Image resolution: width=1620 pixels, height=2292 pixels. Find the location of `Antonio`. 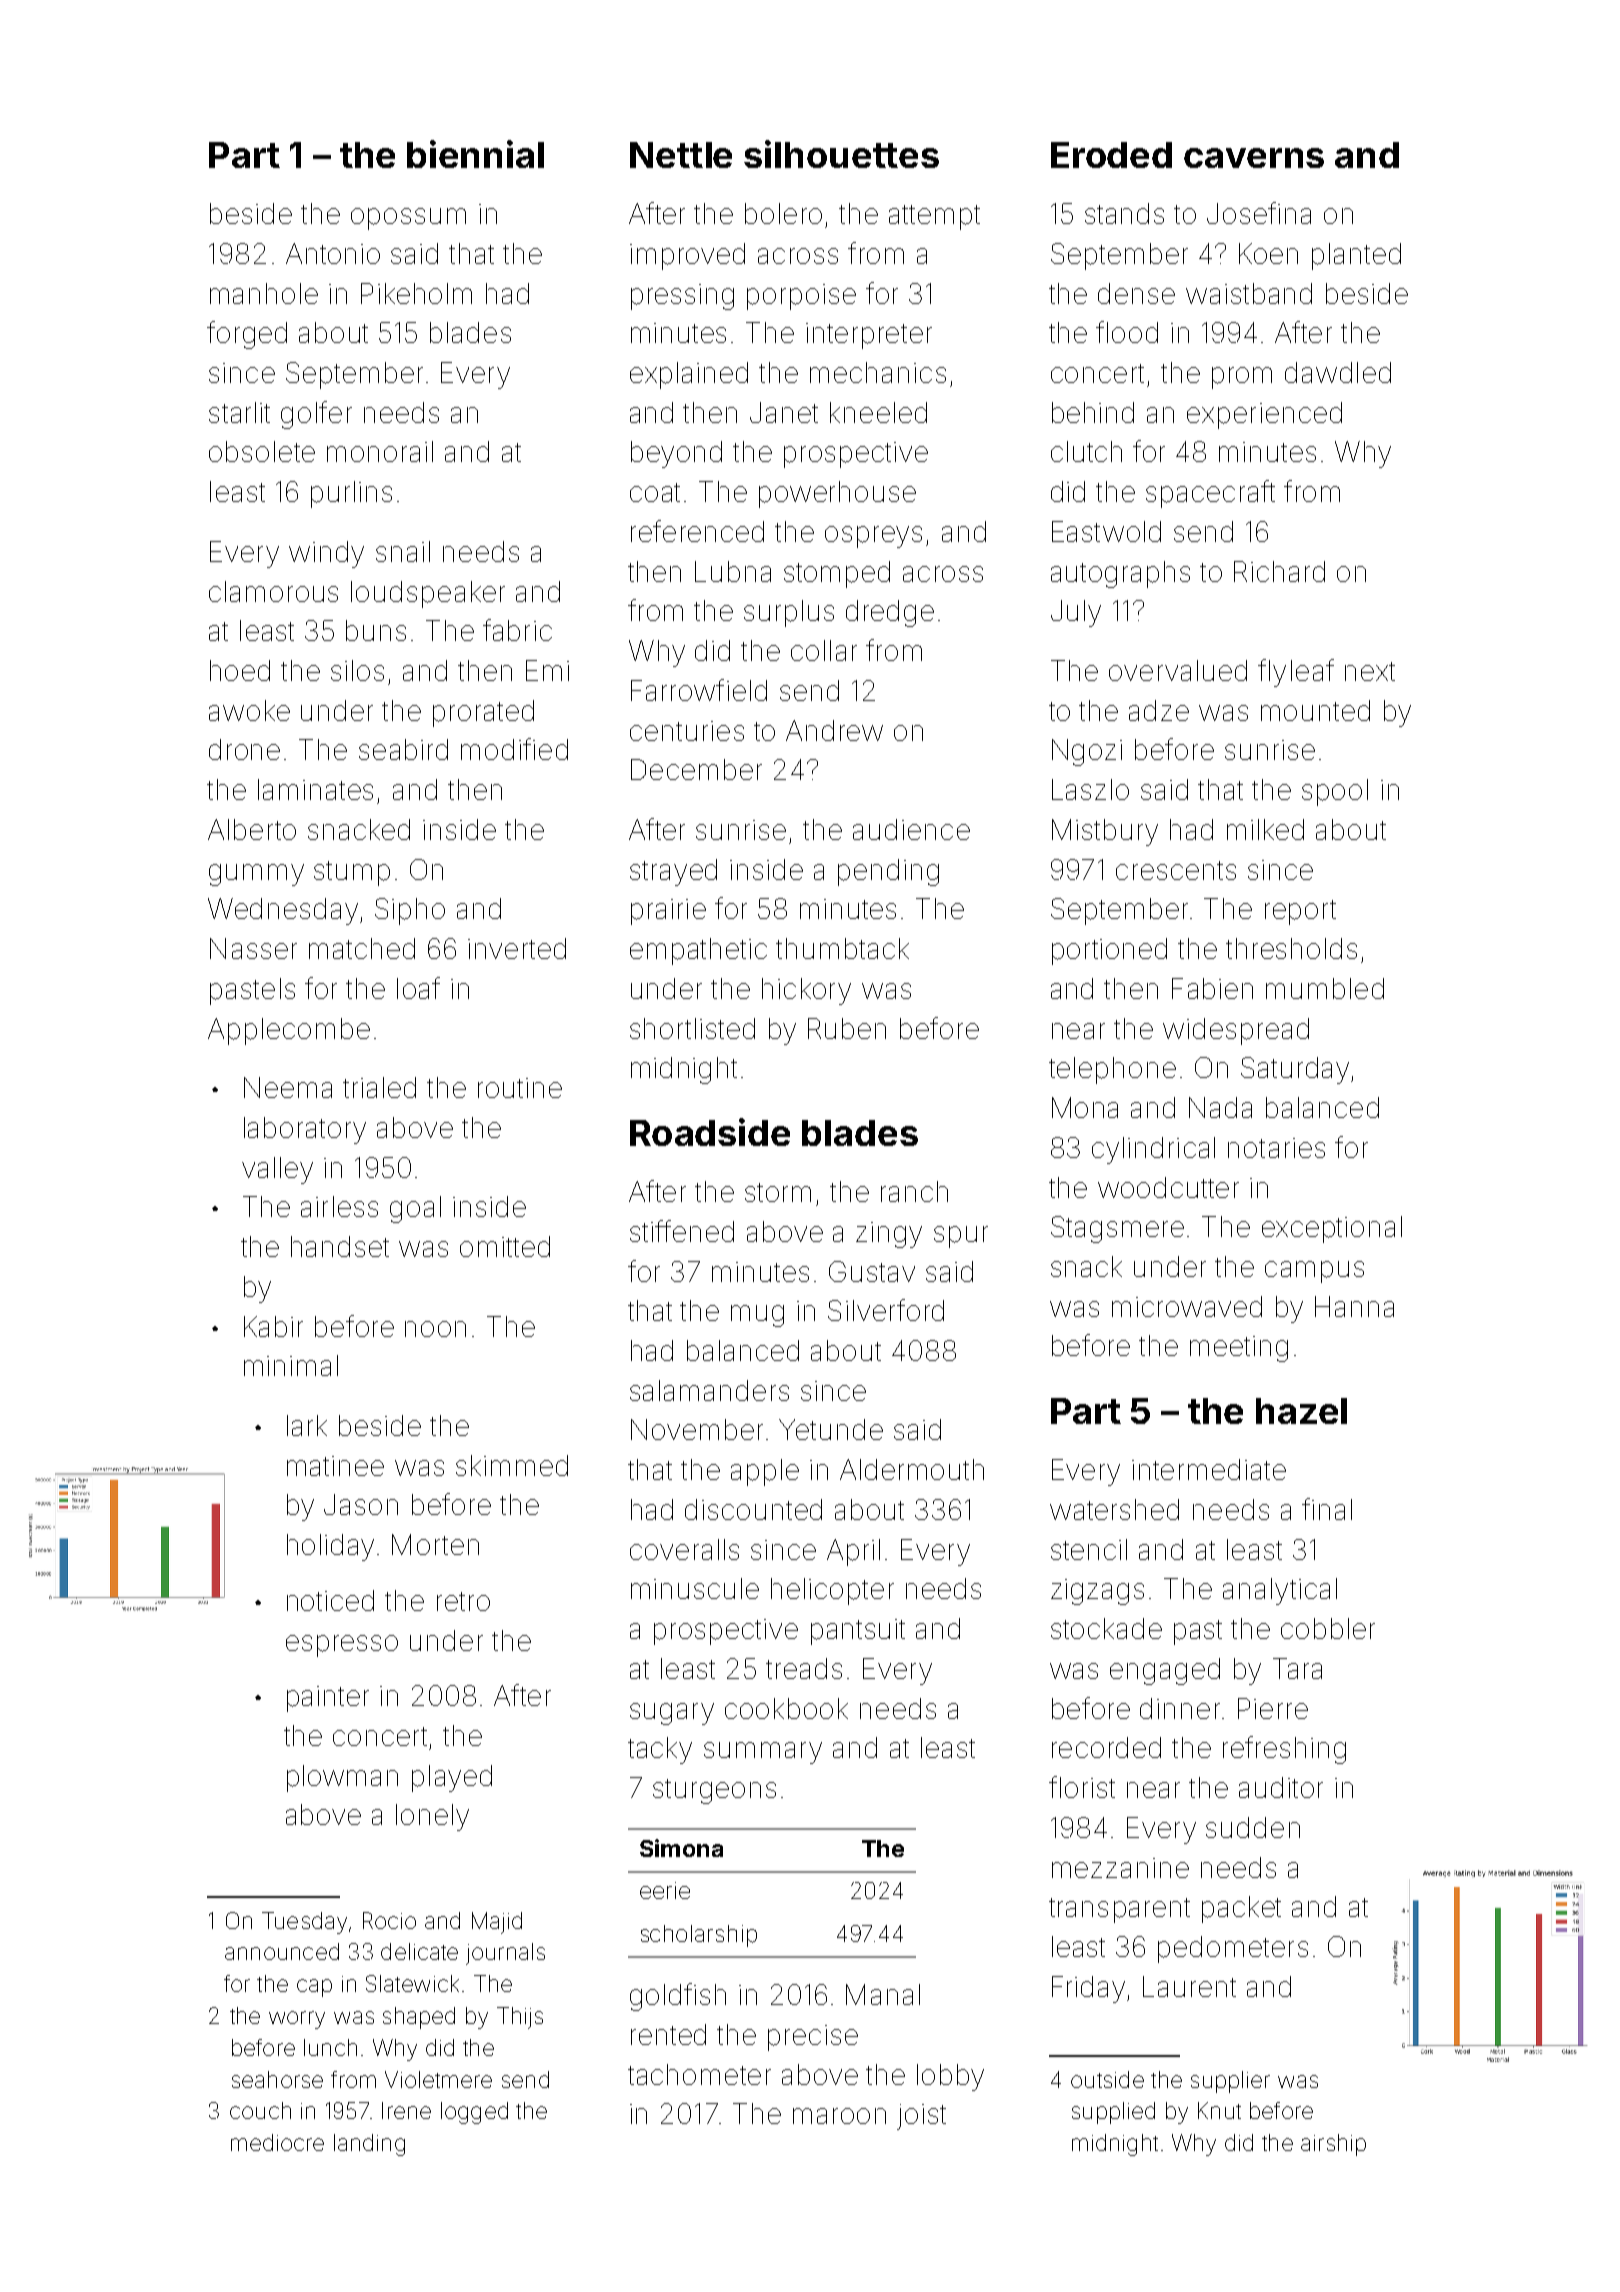

Antonio is located at coordinates (333, 253).
